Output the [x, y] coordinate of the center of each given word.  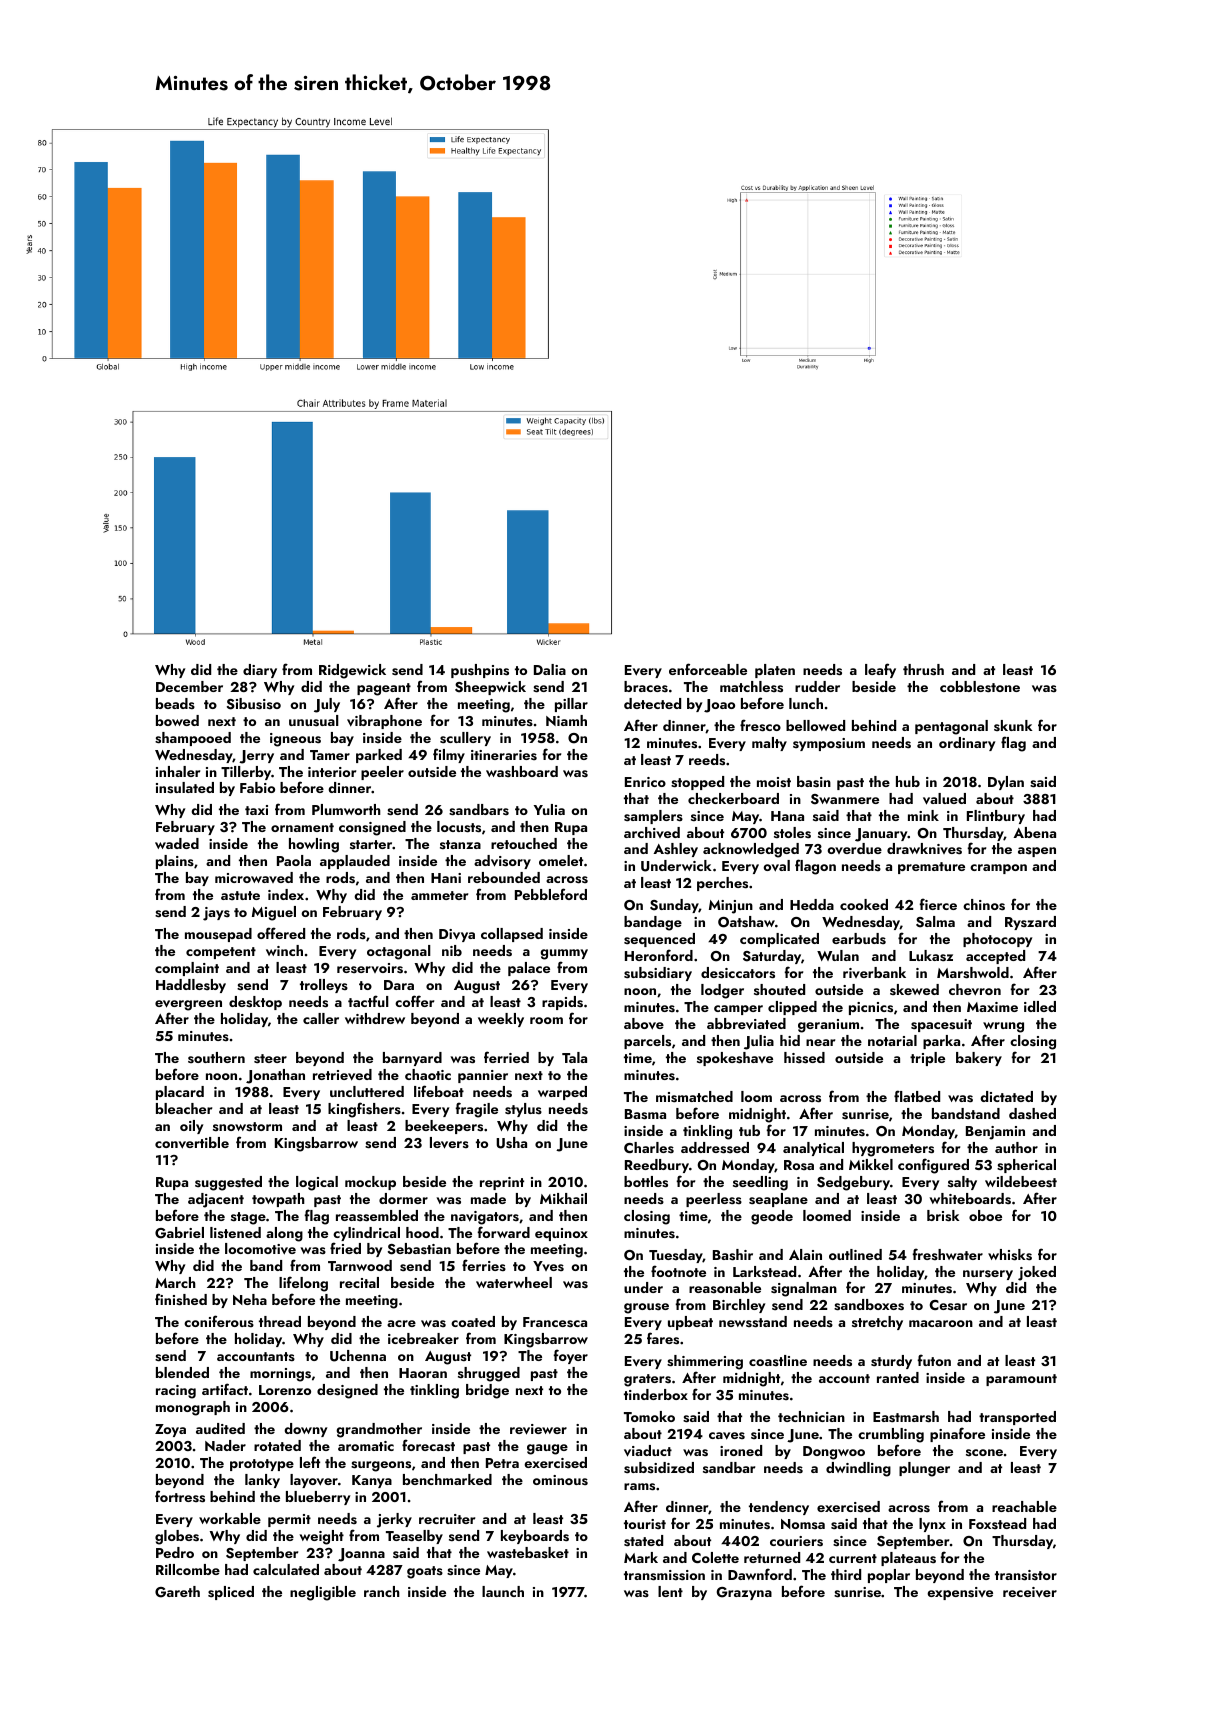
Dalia [550, 669]
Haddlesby [191, 986]
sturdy [891, 1362]
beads [175, 703]
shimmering [705, 1362]
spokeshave [735, 1059]
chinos [984, 905]
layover [314, 1481]
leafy [880, 670]
